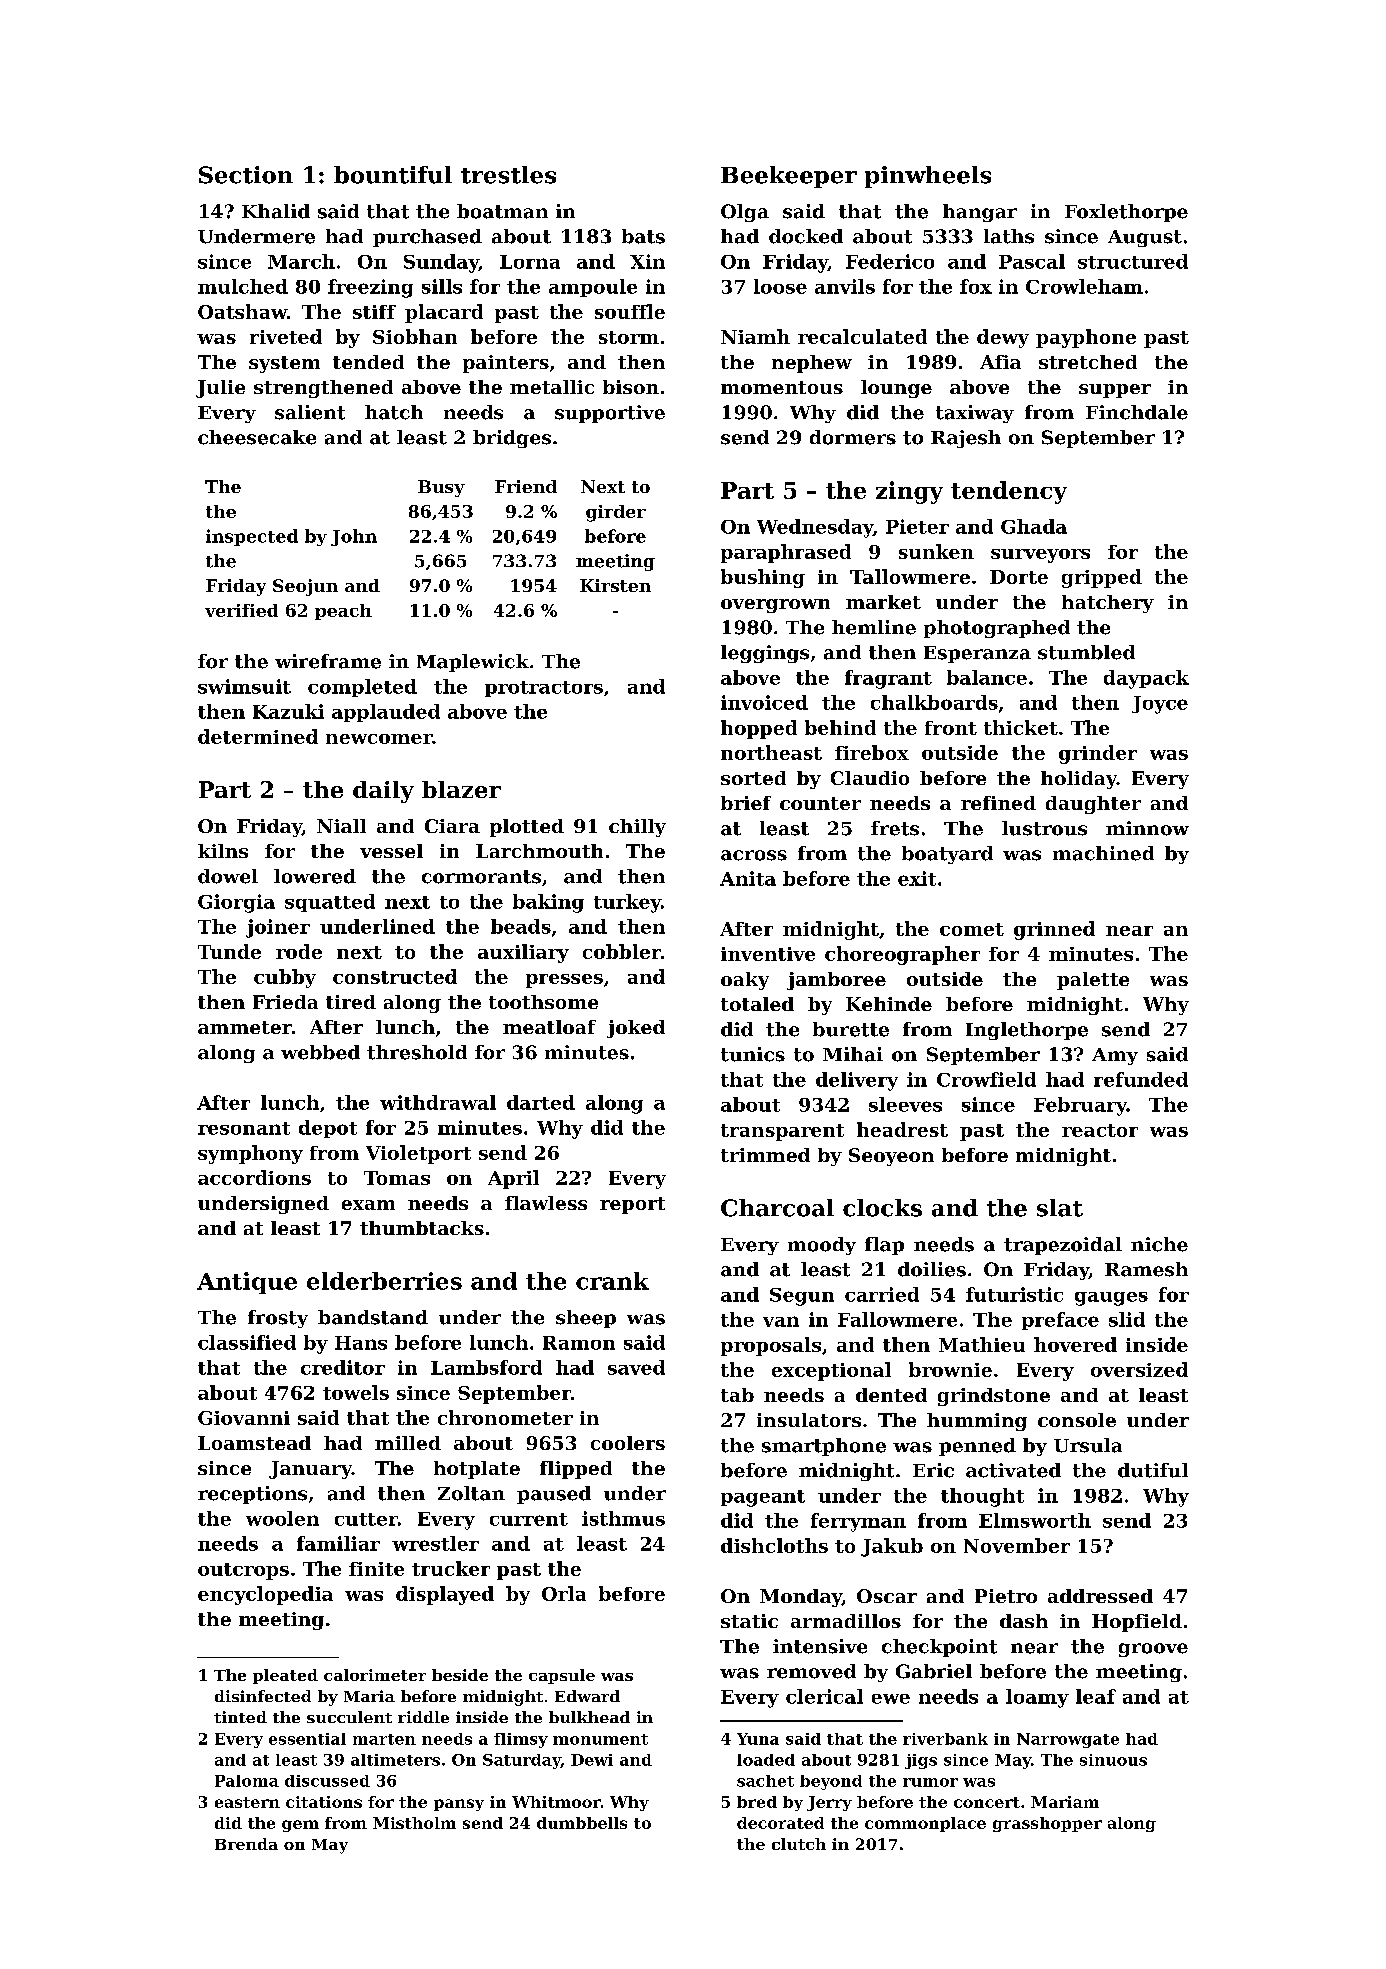 Image resolution: width=1386 pixels, height=1969 pixels. I want to click on momentous, so click(782, 387).
